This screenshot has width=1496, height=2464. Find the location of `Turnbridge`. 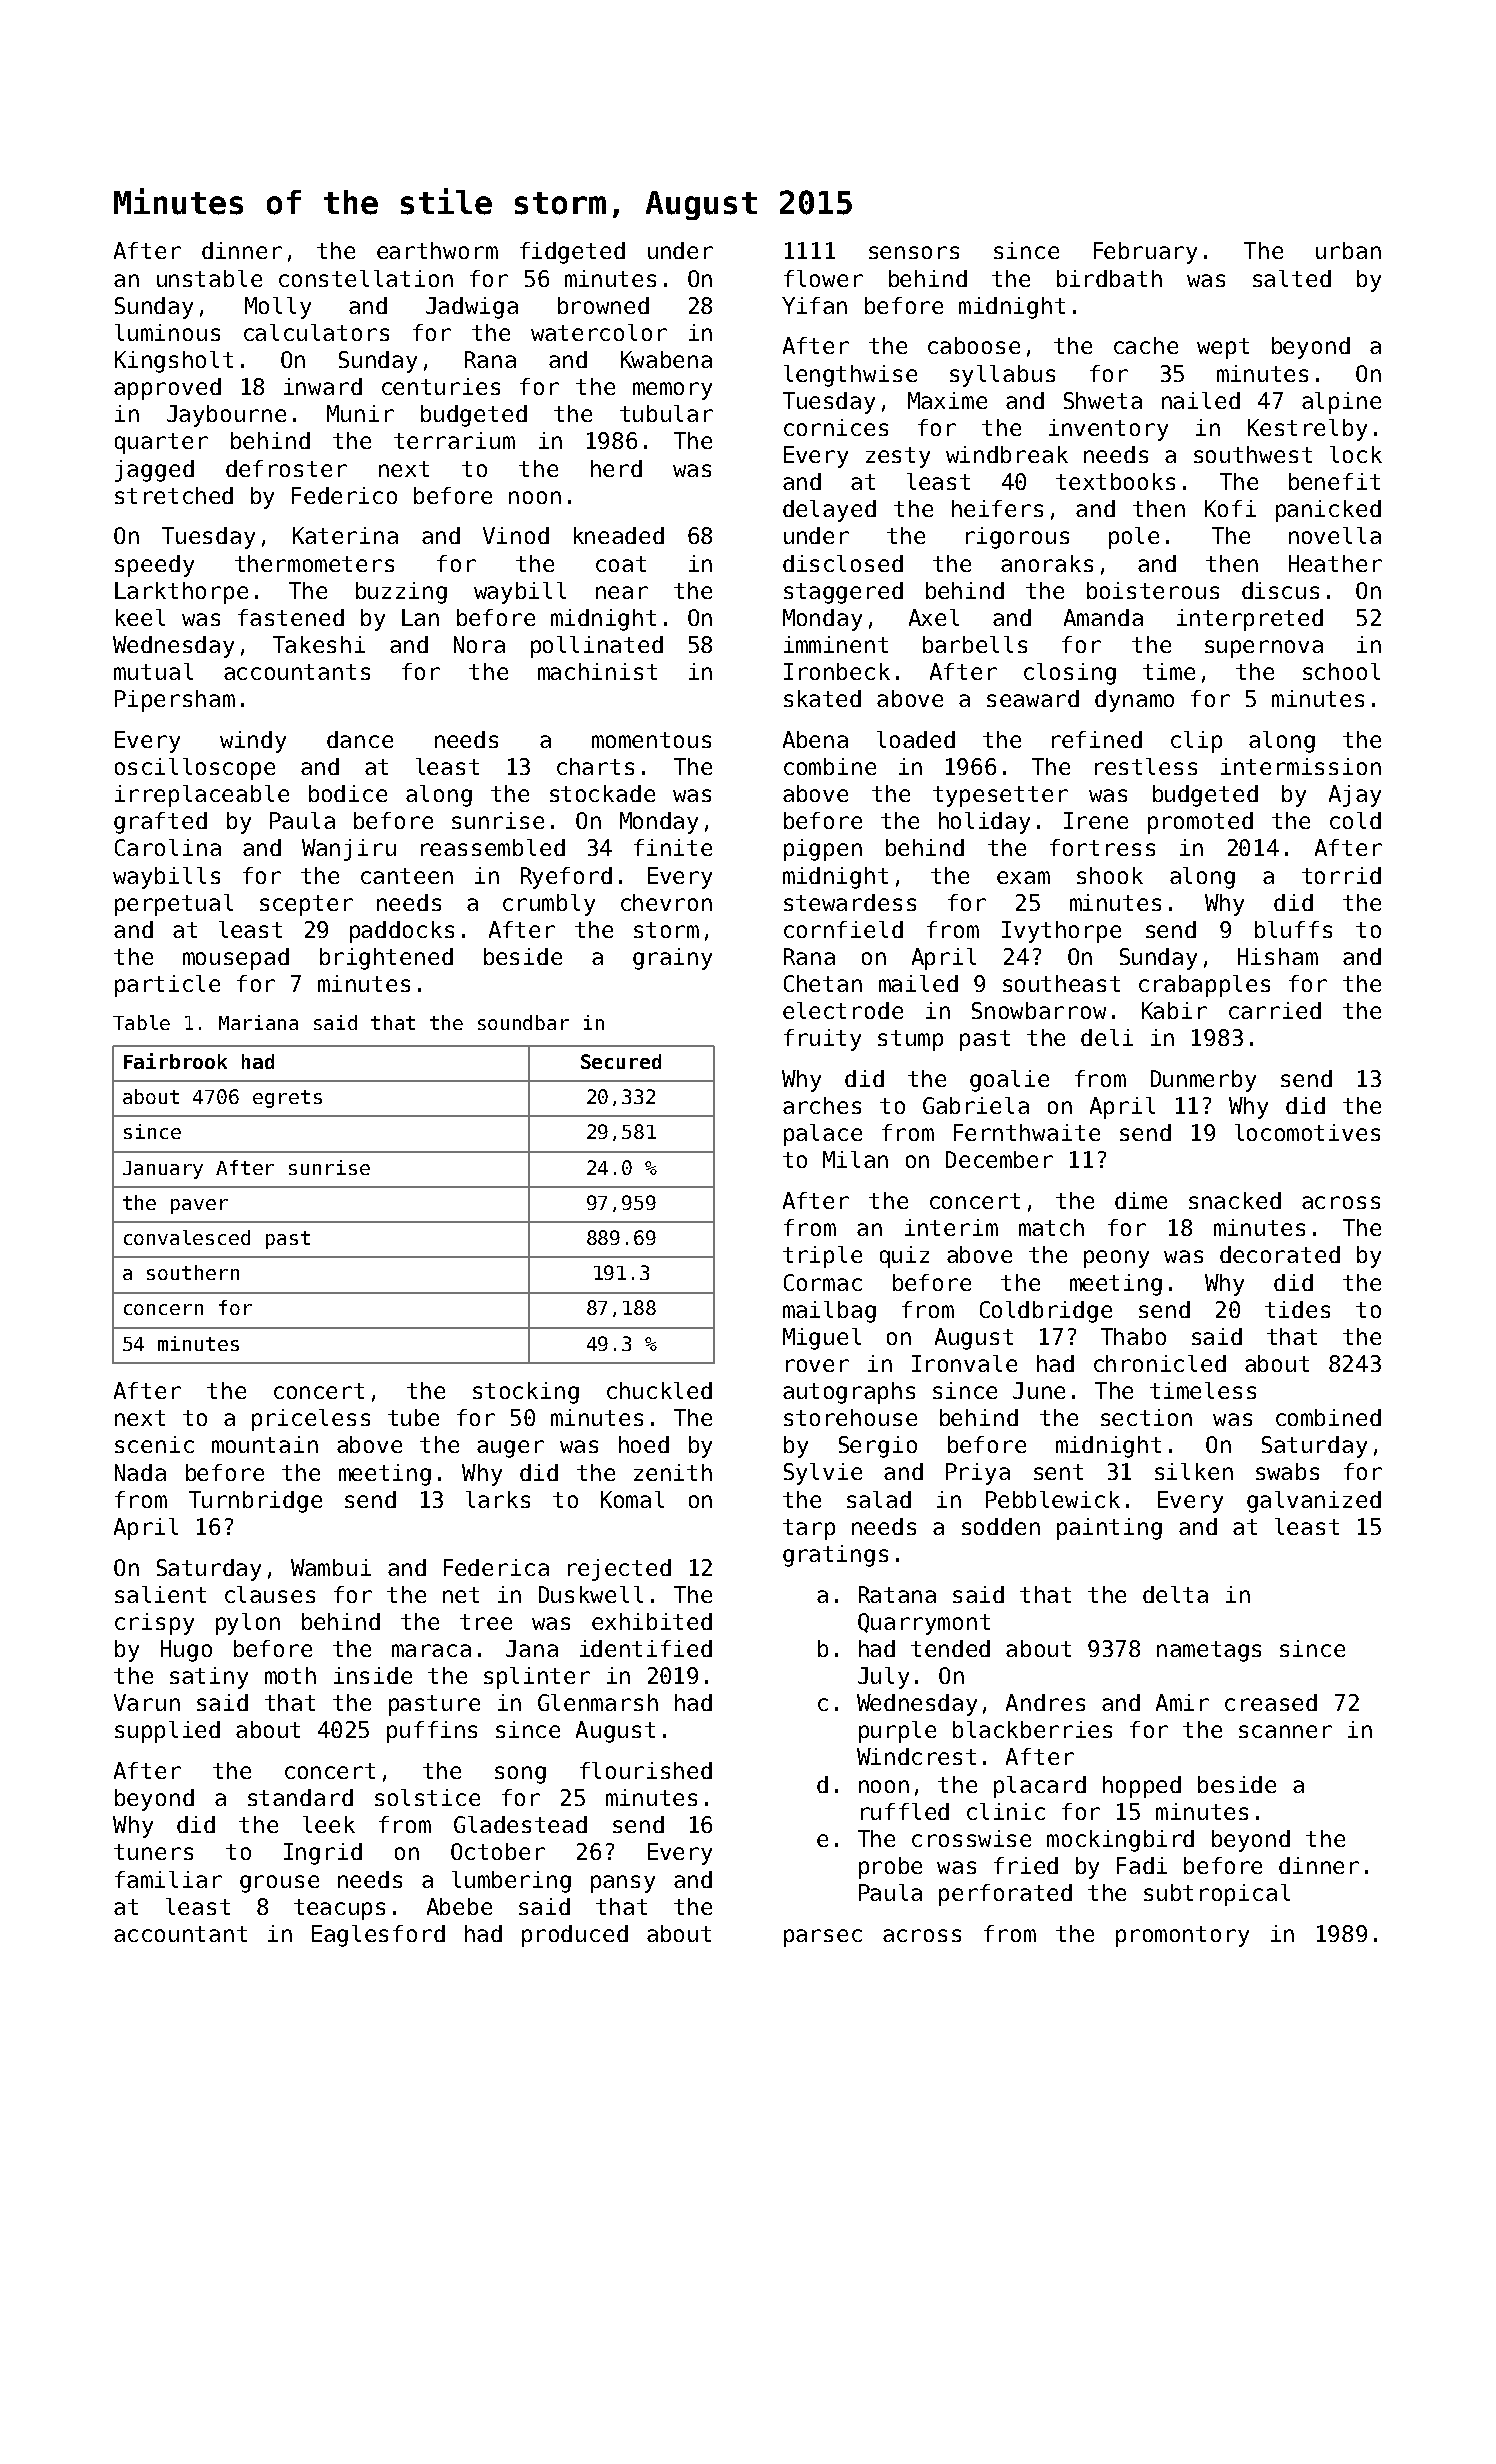

Turnbridge is located at coordinates (255, 1502).
